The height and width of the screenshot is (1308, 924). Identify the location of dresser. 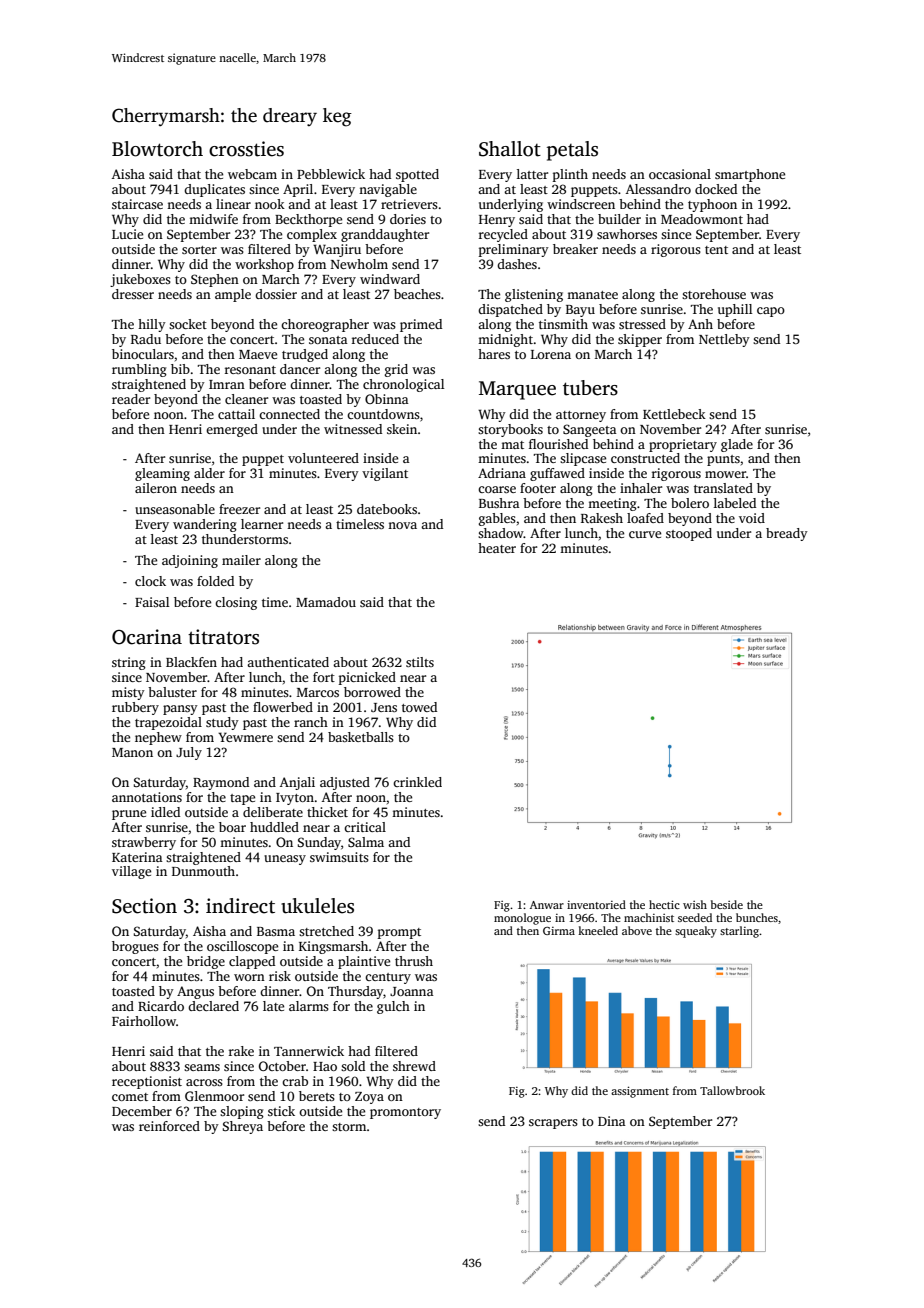
(133, 294).
